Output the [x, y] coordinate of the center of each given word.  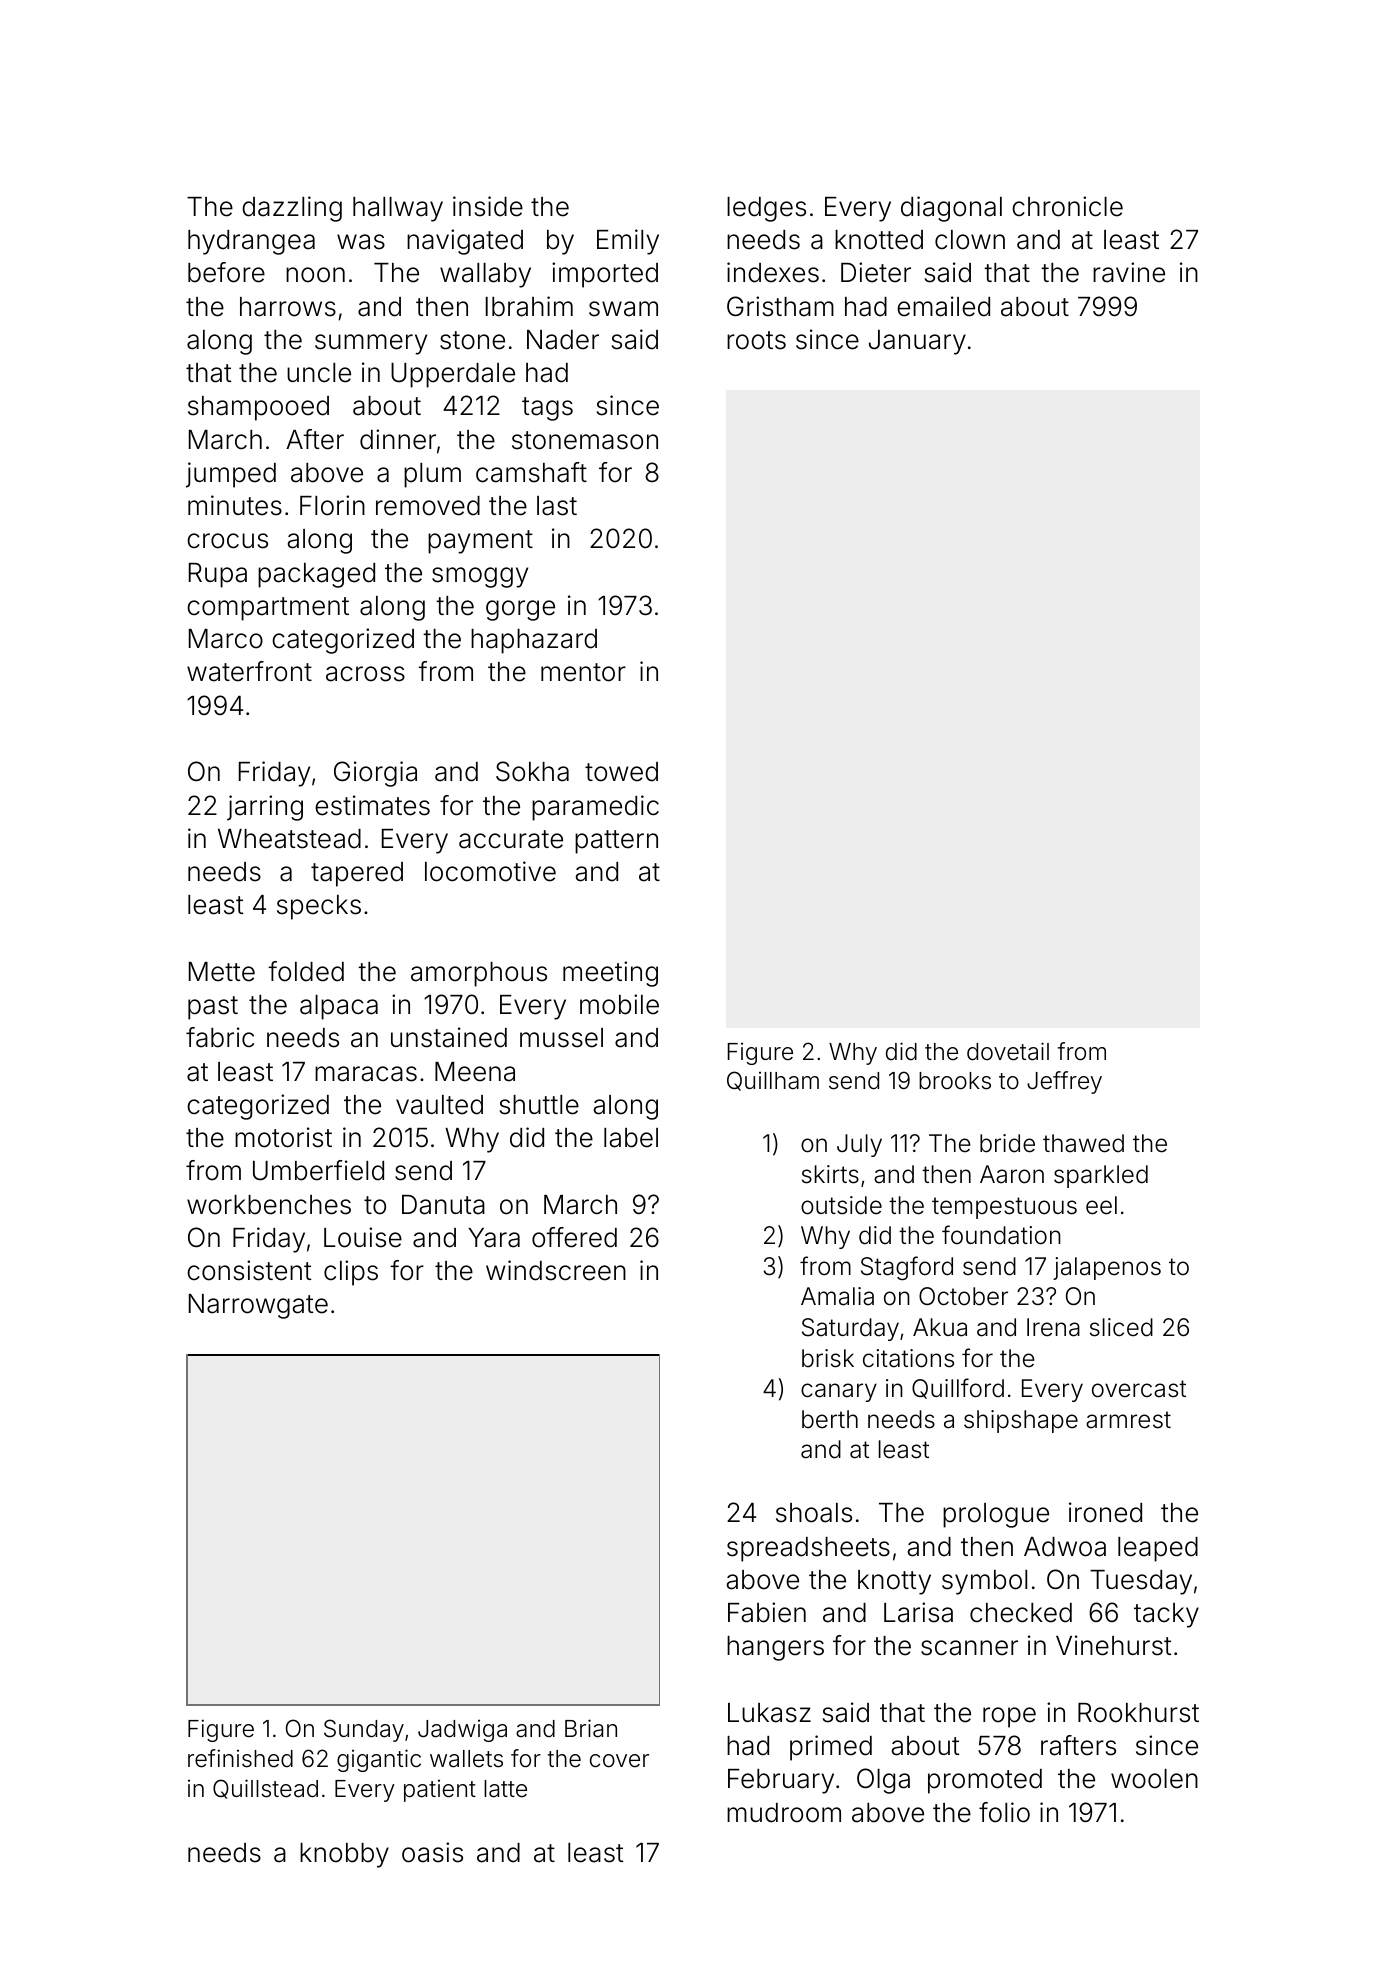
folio [1004, 1812]
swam [623, 309]
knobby [344, 1855]
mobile [619, 1004]
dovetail [1008, 1051]
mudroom [784, 1813]
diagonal [951, 209]
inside [488, 206]
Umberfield [318, 1170]
